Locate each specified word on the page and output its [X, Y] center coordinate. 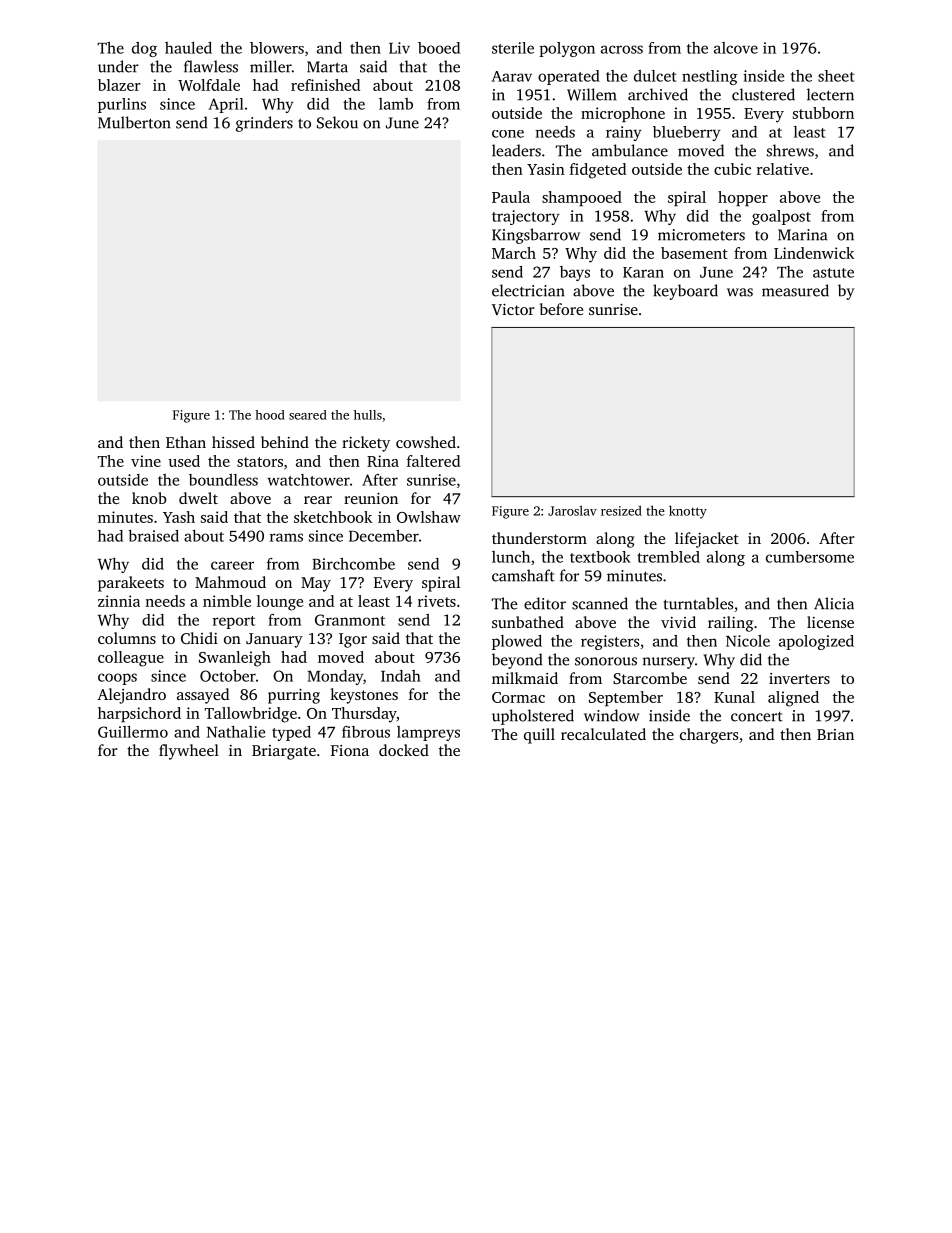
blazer [119, 85]
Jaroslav [572, 510]
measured [795, 290]
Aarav [512, 76]
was [740, 292]
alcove [736, 48]
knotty [688, 512]
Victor [513, 309]
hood [270, 415]
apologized [816, 642]
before [561, 309]
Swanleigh [235, 659]
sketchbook [333, 517]
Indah [401, 676]
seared [308, 415]
